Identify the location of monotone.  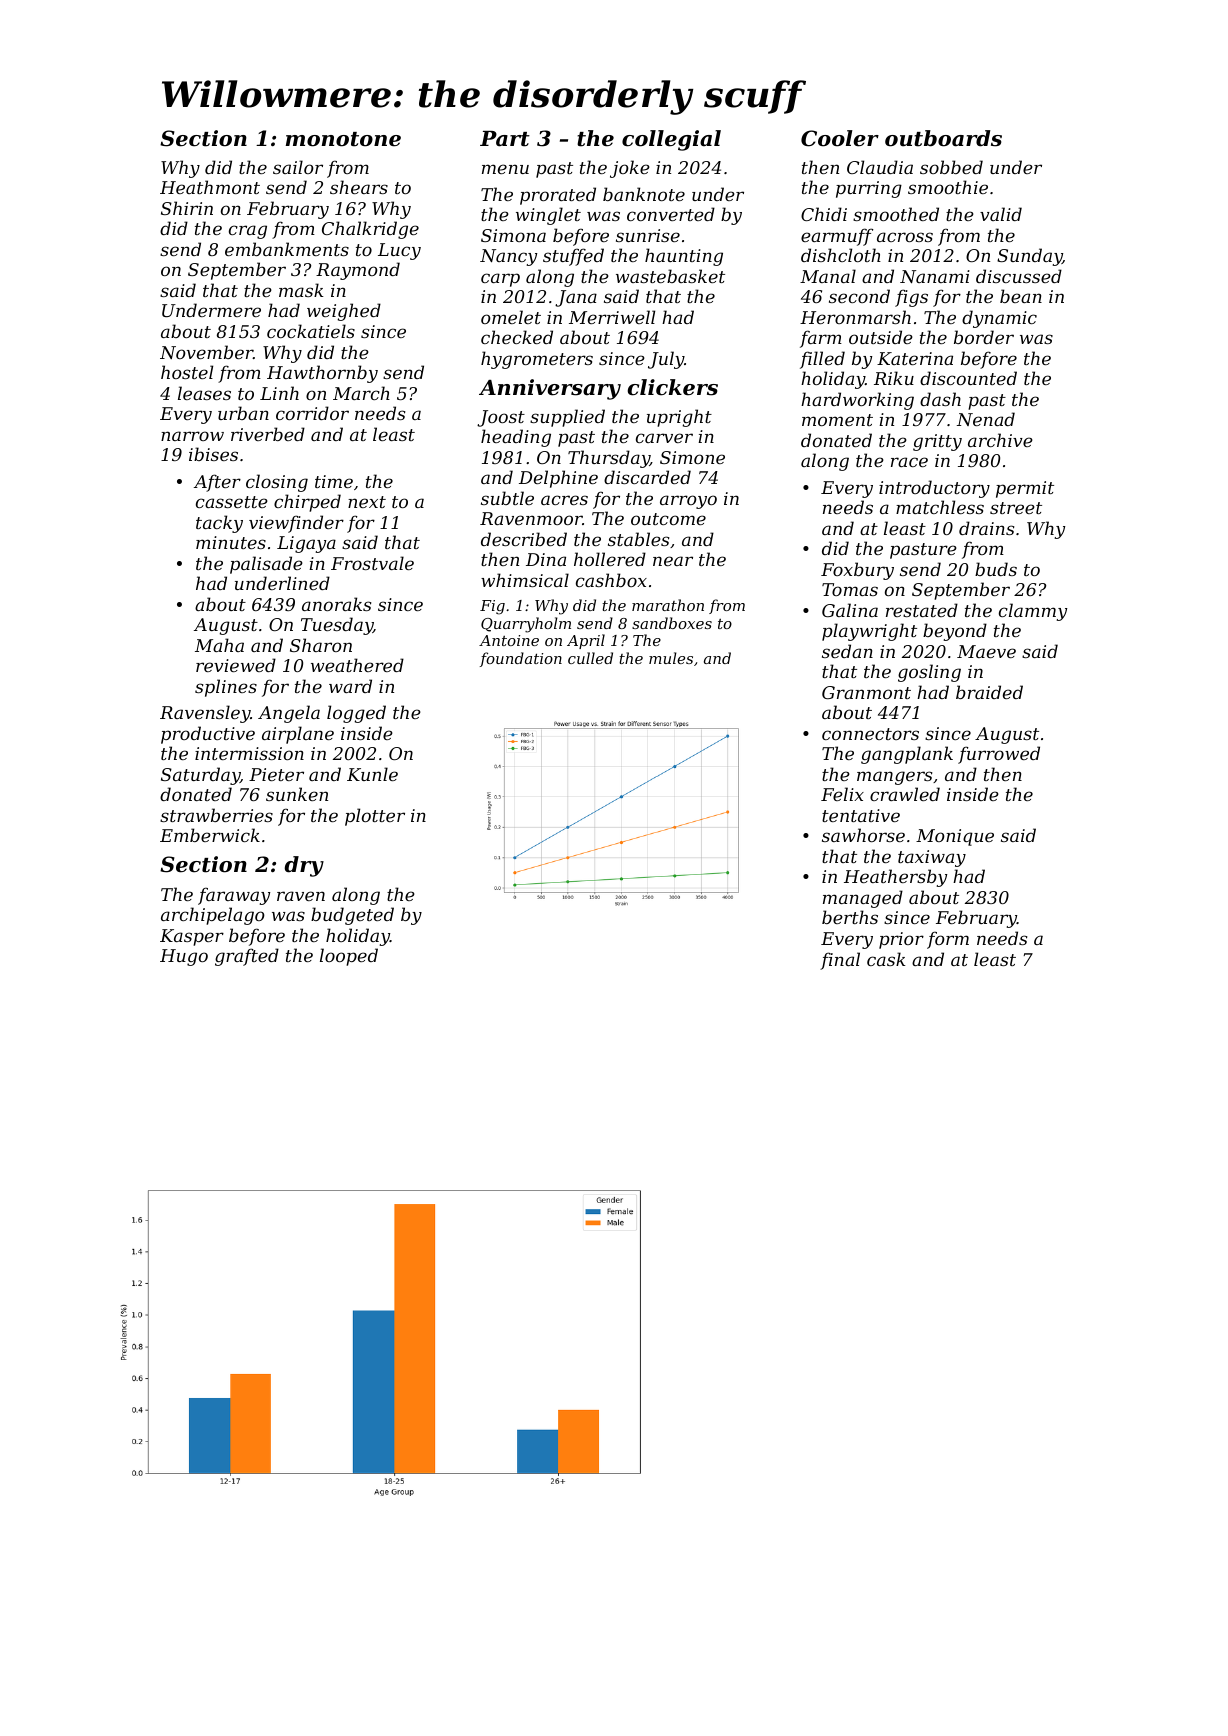
(343, 139).
